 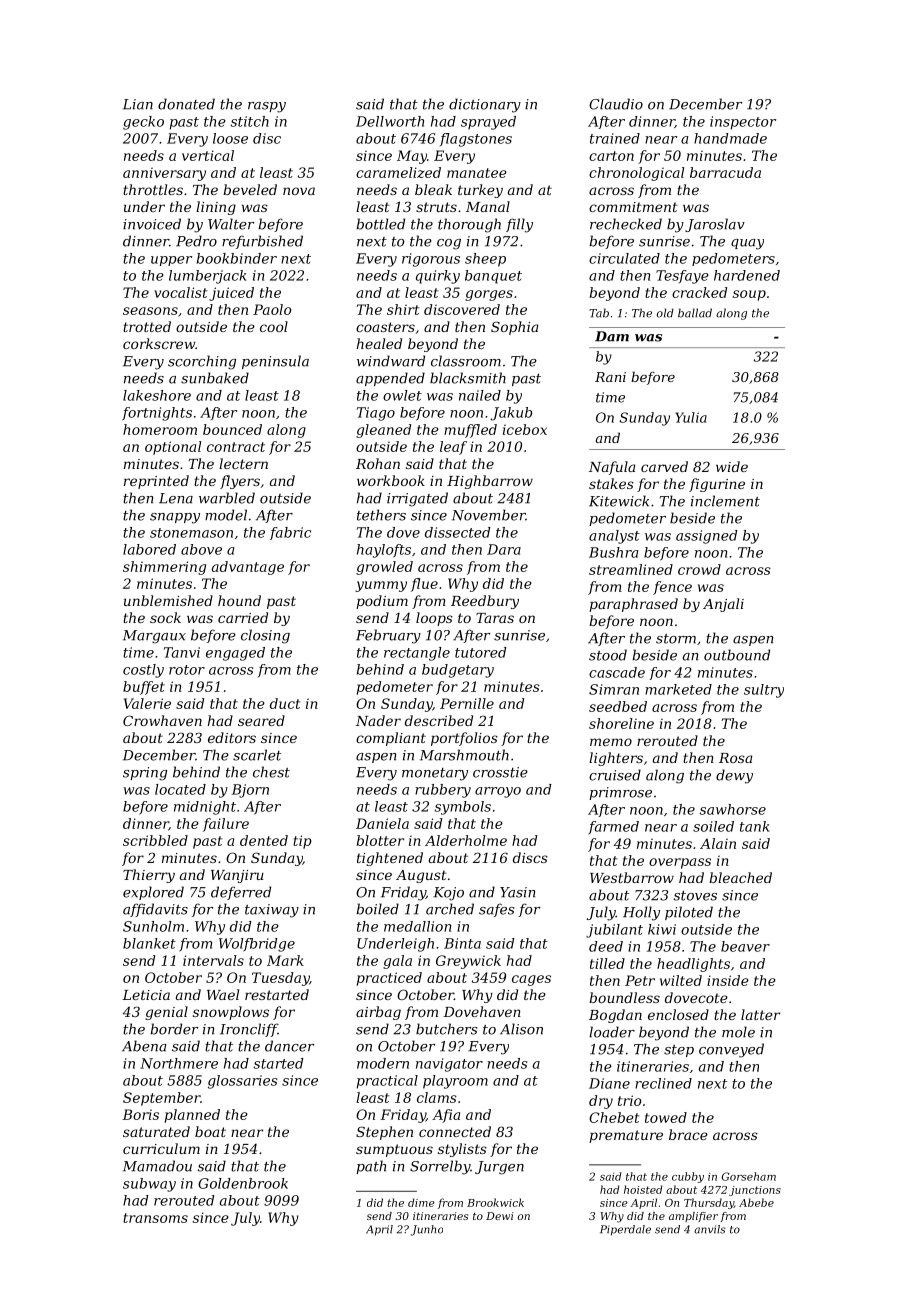 I want to click on sprayed, so click(x=488, y=123).
